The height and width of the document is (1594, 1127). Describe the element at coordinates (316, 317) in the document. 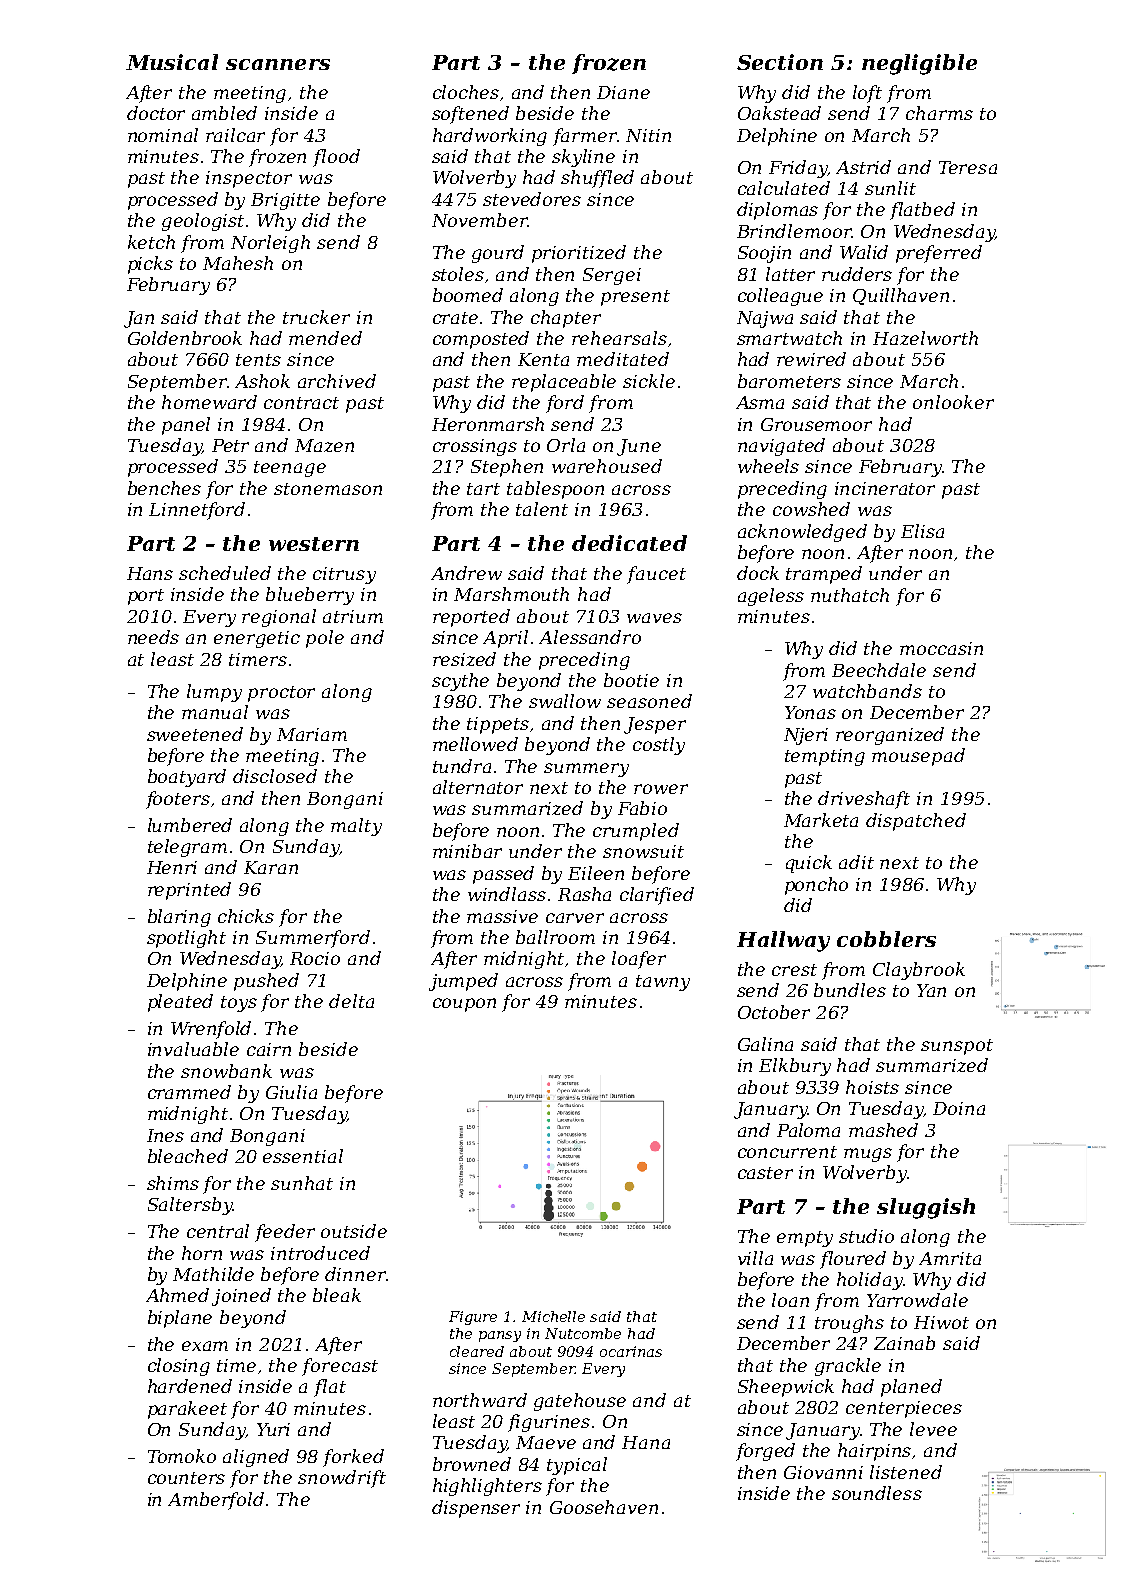

I see `trucker` at that location.
